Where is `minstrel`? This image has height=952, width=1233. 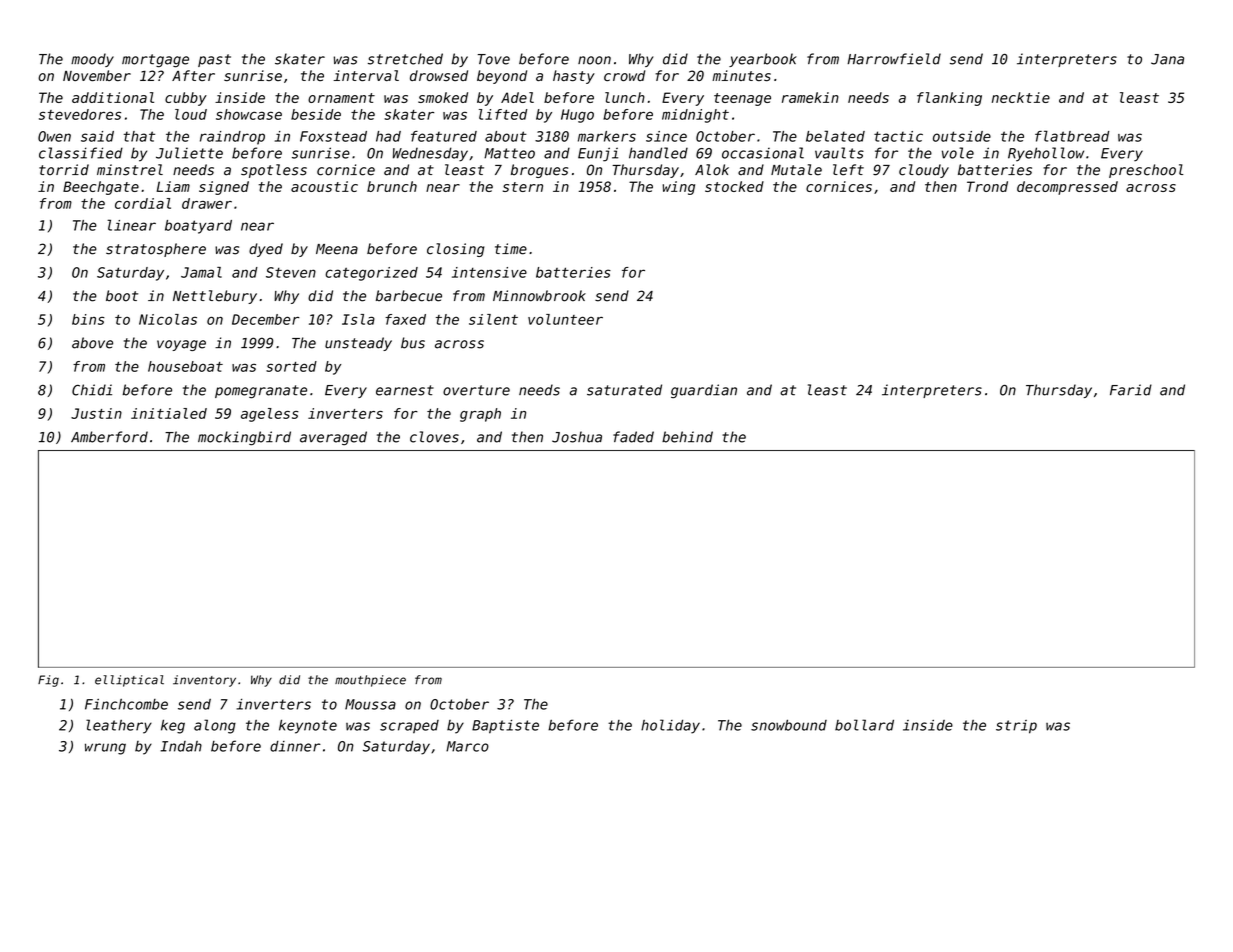 minstrel is located at coordinates (130, 170).
